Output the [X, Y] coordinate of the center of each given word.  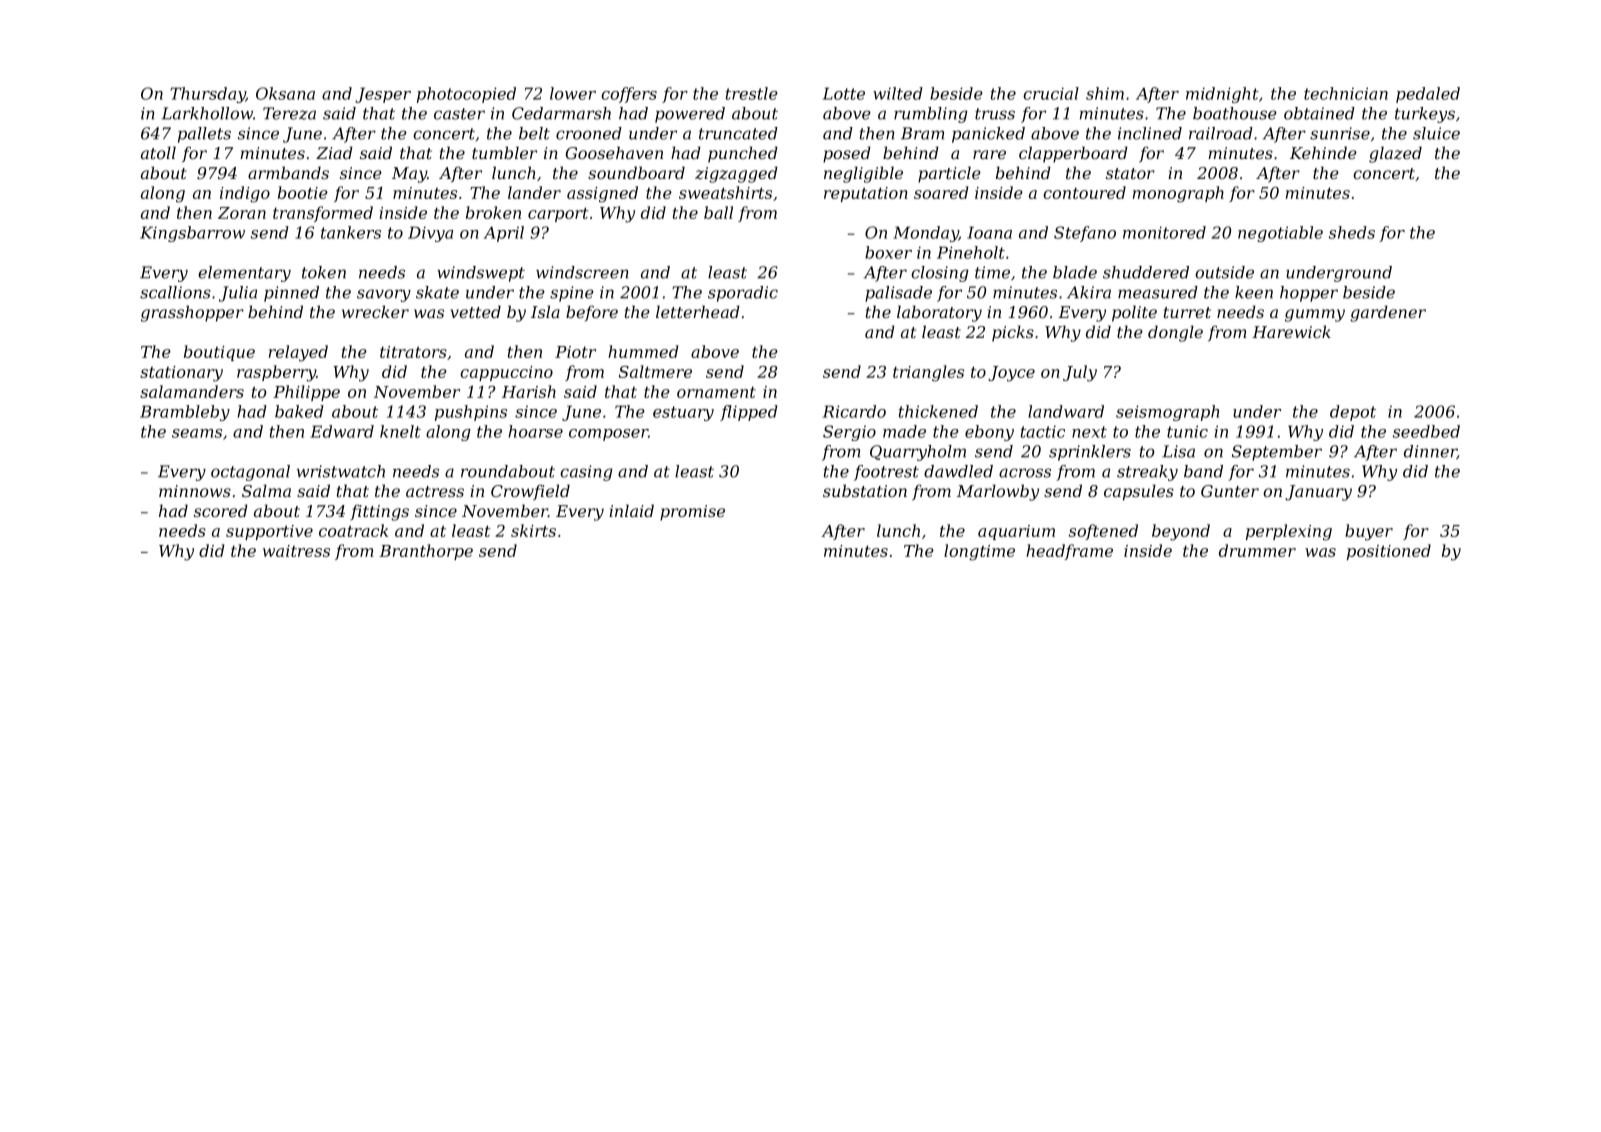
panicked [988, 135]
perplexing [1289, 532]
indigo [245, 194]
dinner [1430, 452]
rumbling [931, 115]
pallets [204, 135]
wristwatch [341, 471]
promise [692, 513]
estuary [683, 413]
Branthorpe [426, 552]
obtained [1319, 113]
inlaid [631, 510]
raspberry [276, 373]
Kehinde [1323, 152]
